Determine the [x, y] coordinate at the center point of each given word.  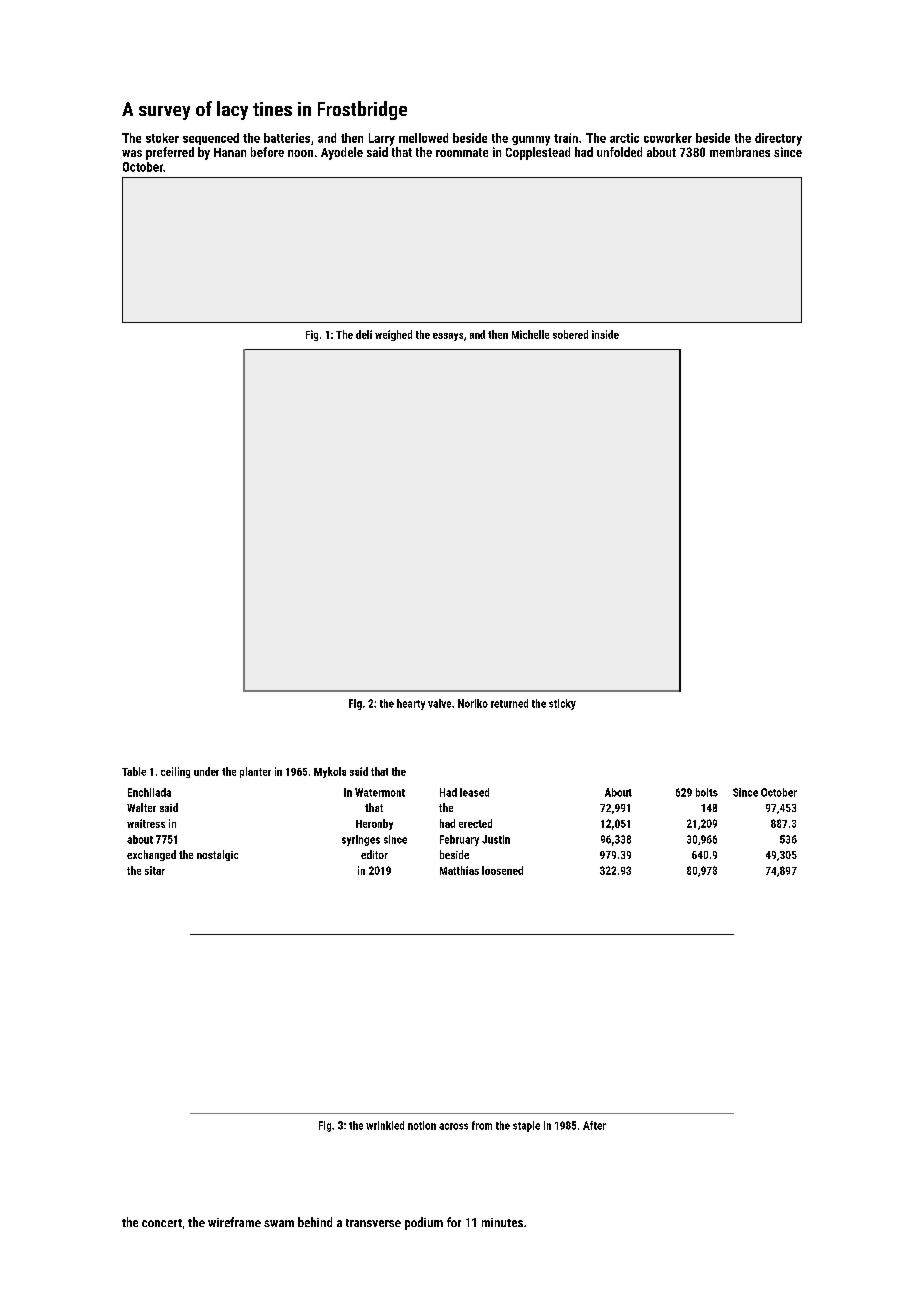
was [132, 153]
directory [778, 139]
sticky [562, 704]
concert [162, 1223]
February [459, 840]
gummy [531, 141]
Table [134, 771]
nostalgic [217, 855]
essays [448, 337]
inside [605, 334]
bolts [707, 792]
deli [364, 334]
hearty [411, 704]
